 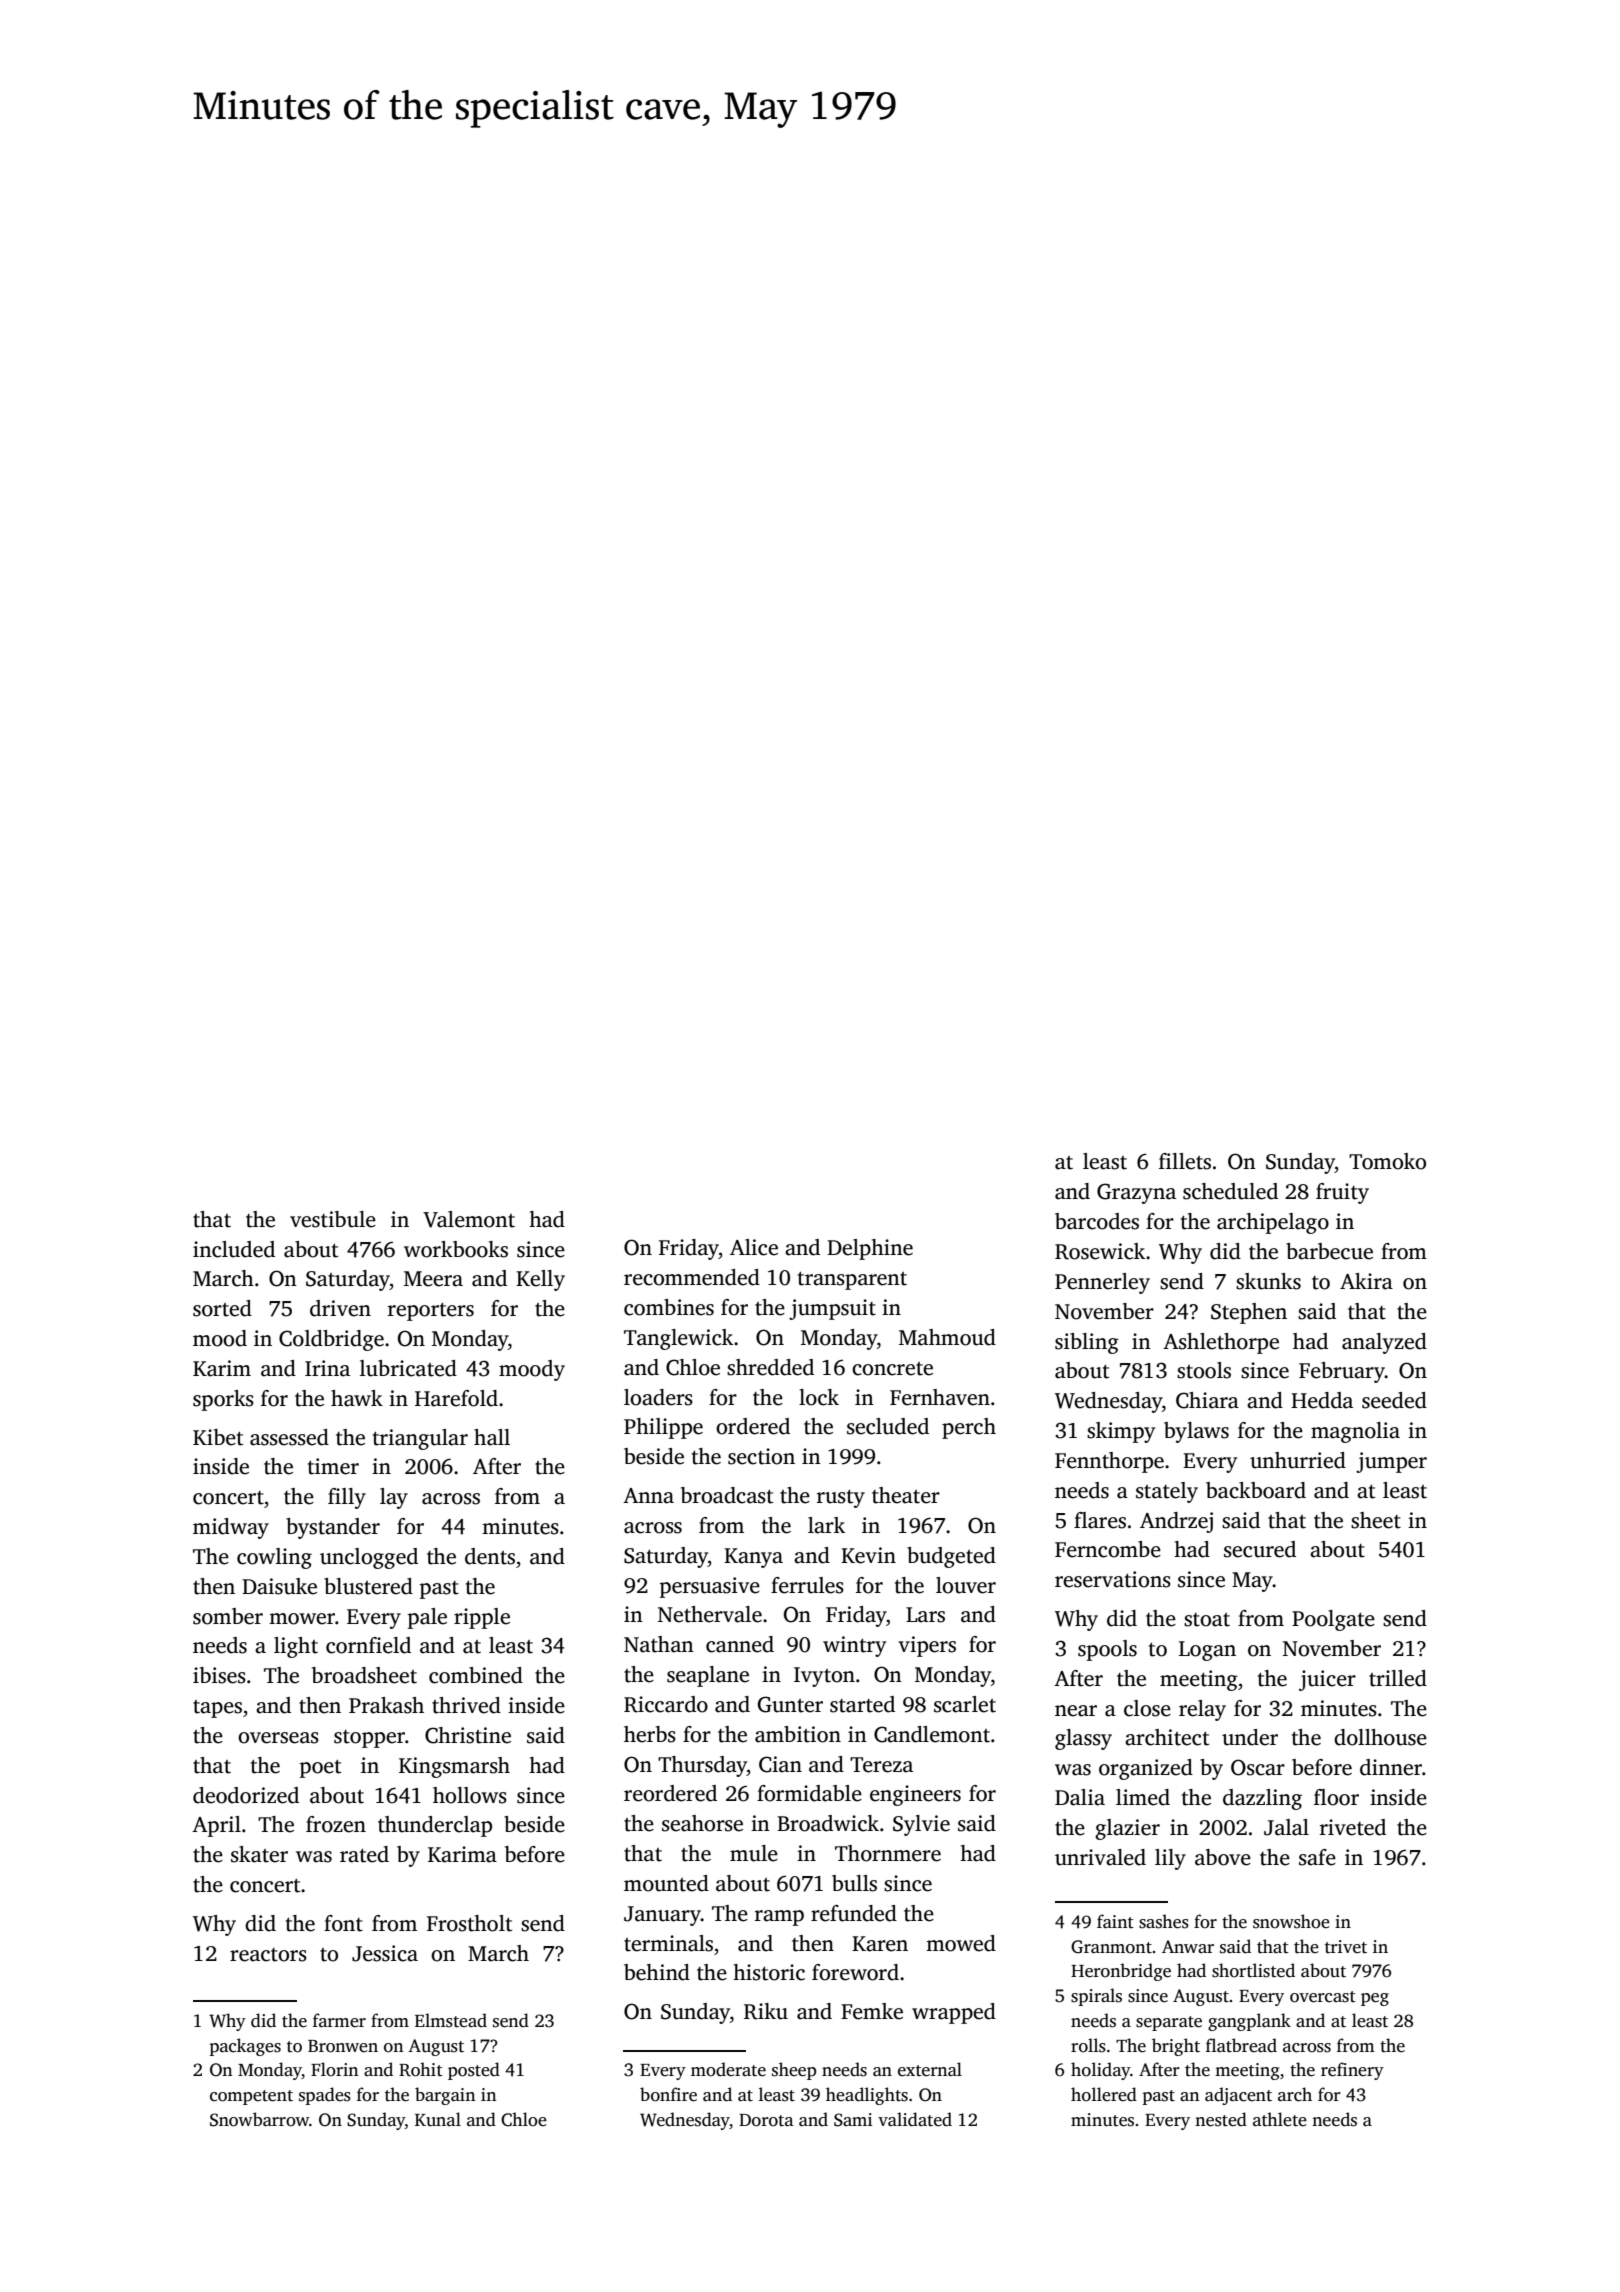 I want to click on louver, so click(x=966, y=1585).
